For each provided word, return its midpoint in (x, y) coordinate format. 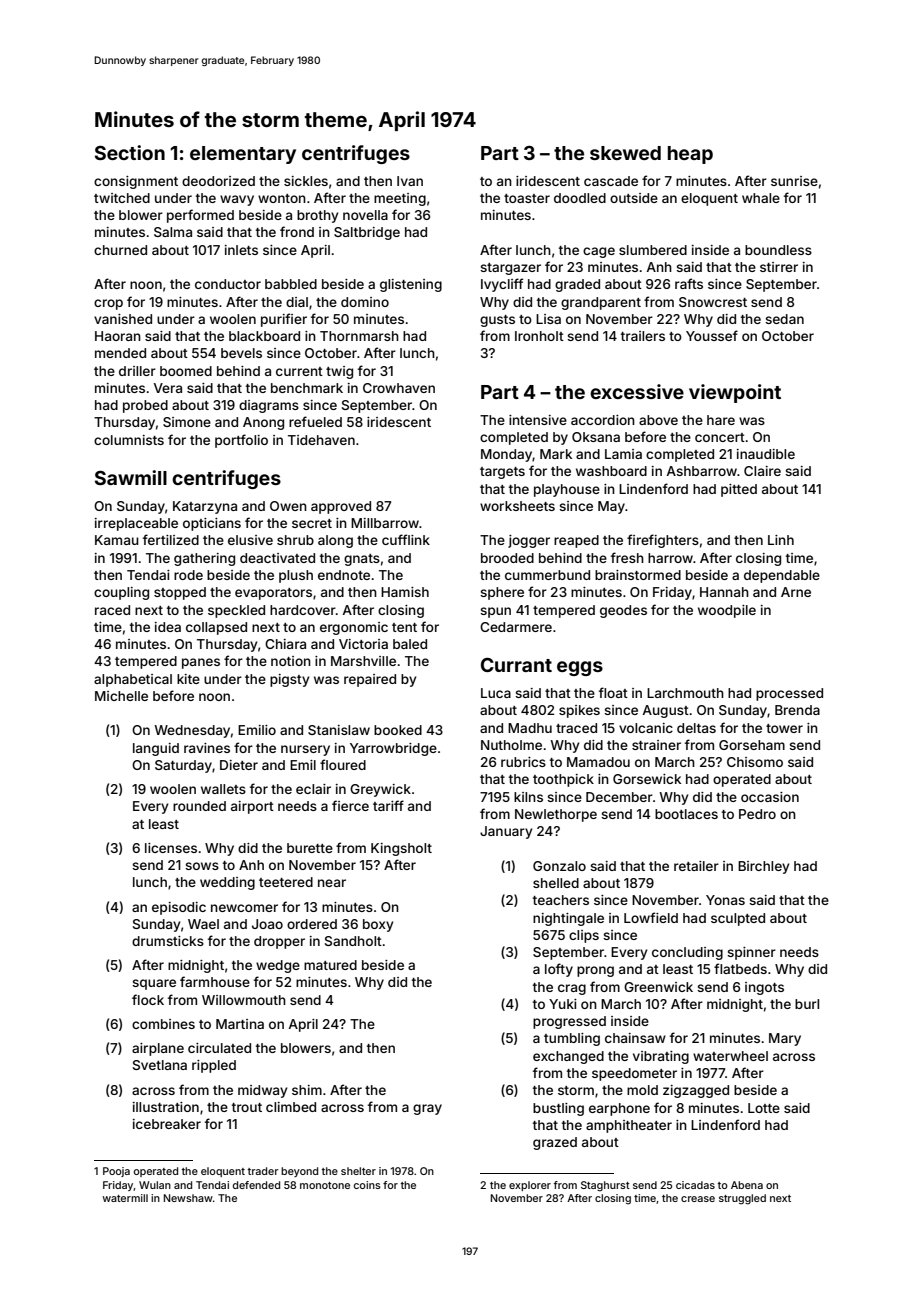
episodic (179, 908)
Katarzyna (205, 507)
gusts (497, 321)
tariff (388, 805)
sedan (784, 319)
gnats (362, 560)
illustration (166, 1107)
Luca (496, 693)
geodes (623, 611)
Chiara (285, 644)
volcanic (646, 728)
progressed (569, 1022)
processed (789, 694)
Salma (173, 232)
